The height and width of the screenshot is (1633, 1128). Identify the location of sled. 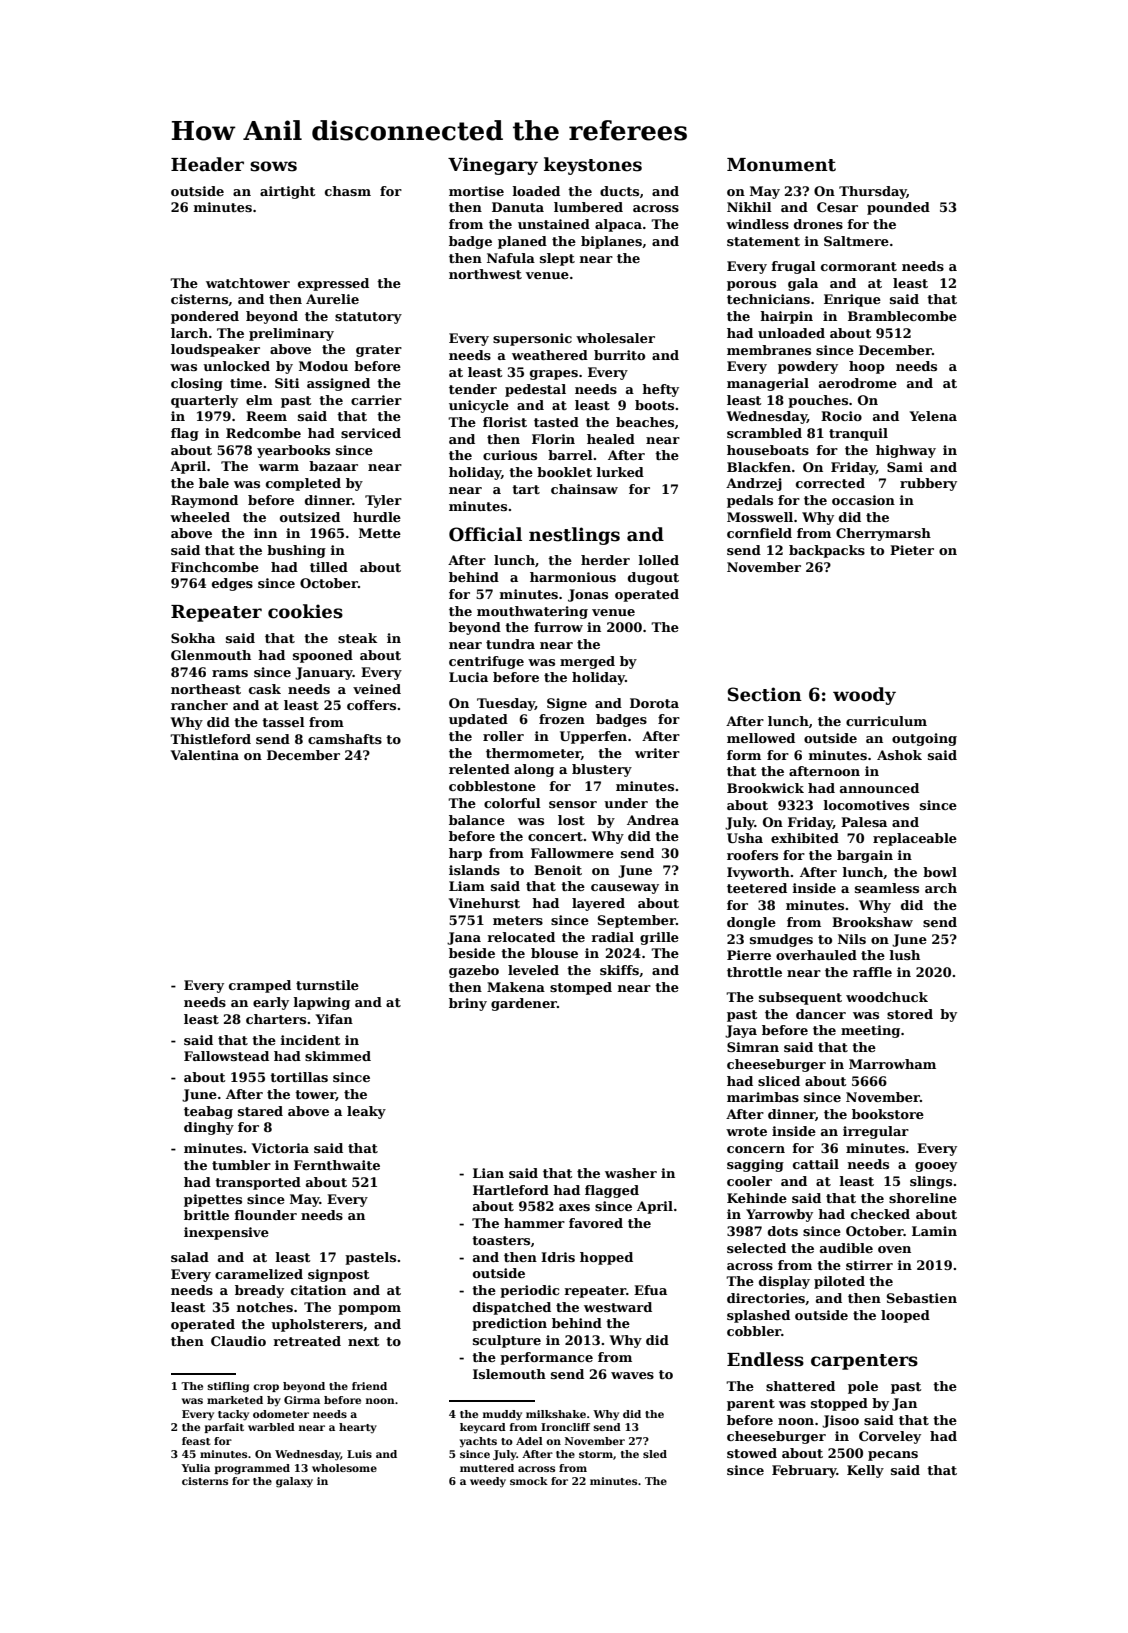
(655, 1454).
